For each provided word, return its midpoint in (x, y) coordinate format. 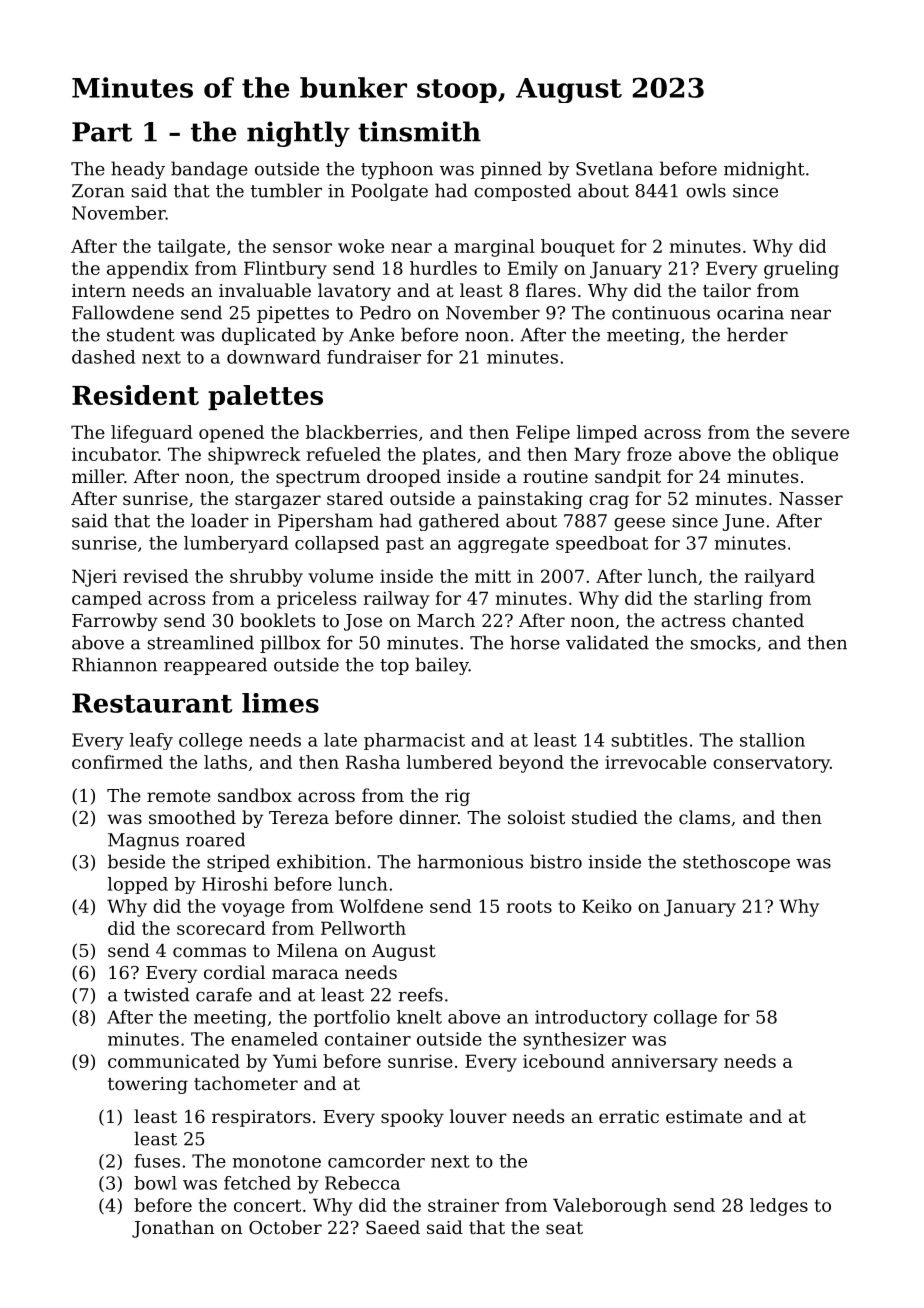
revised (156, 576)
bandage (209, 170)
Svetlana (614, 168)
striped (238, 863)
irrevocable (655, 762)
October (285, 1227)
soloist (536, 817)
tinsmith (419, 131)
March (446, 620)
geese (639, 524)
